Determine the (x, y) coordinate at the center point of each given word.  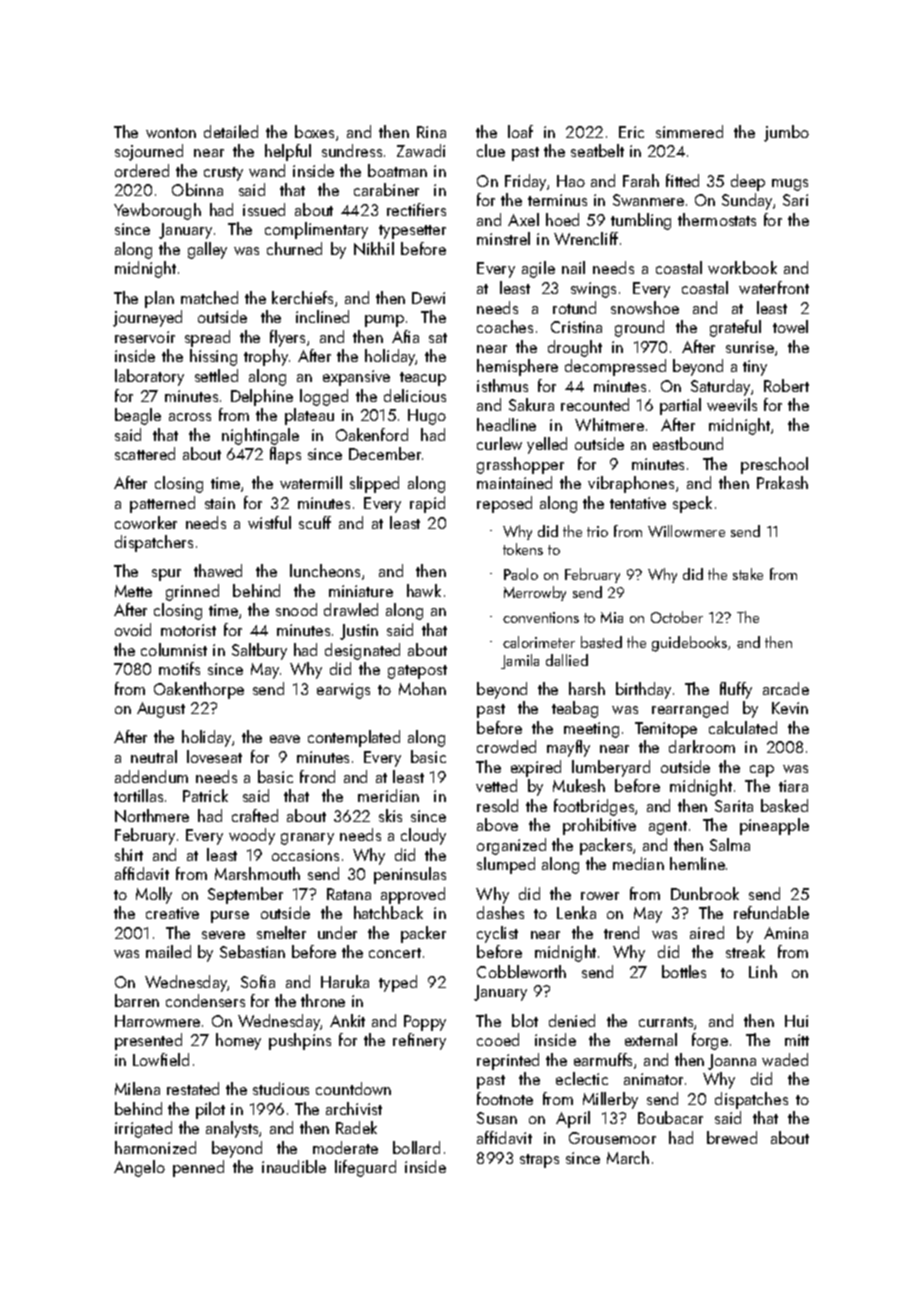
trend (621, 932)
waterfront (774, 287)
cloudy (423, 836)
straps (539, 1161)
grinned (192, 592)
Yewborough (157, 211)
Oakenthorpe (199, 690)
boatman (397, 170)
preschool (774, 465)
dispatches (751, 1100)
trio (597, 531)
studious (281, 1088)
